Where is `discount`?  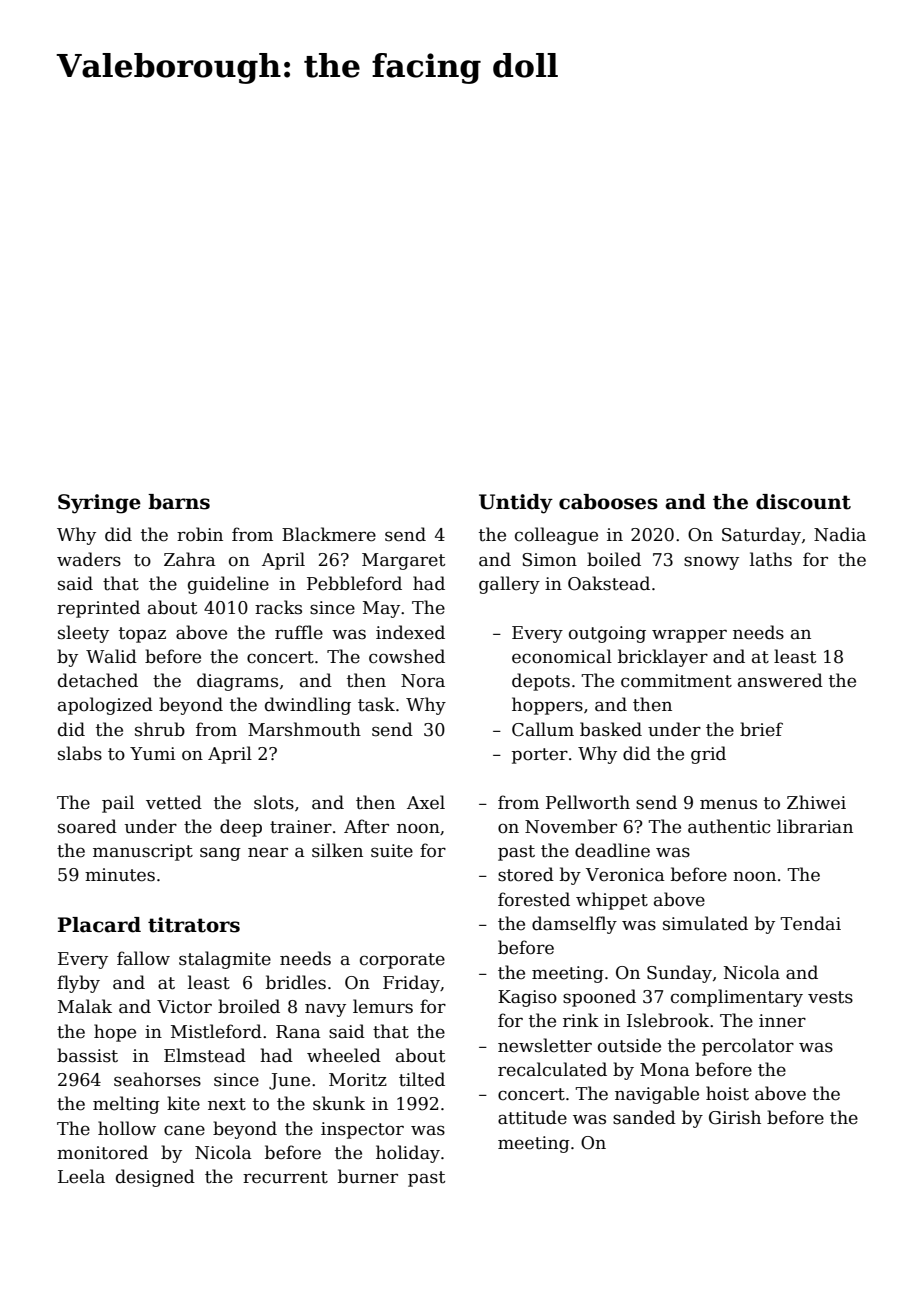
discount is located at coordinates (803, 502).
